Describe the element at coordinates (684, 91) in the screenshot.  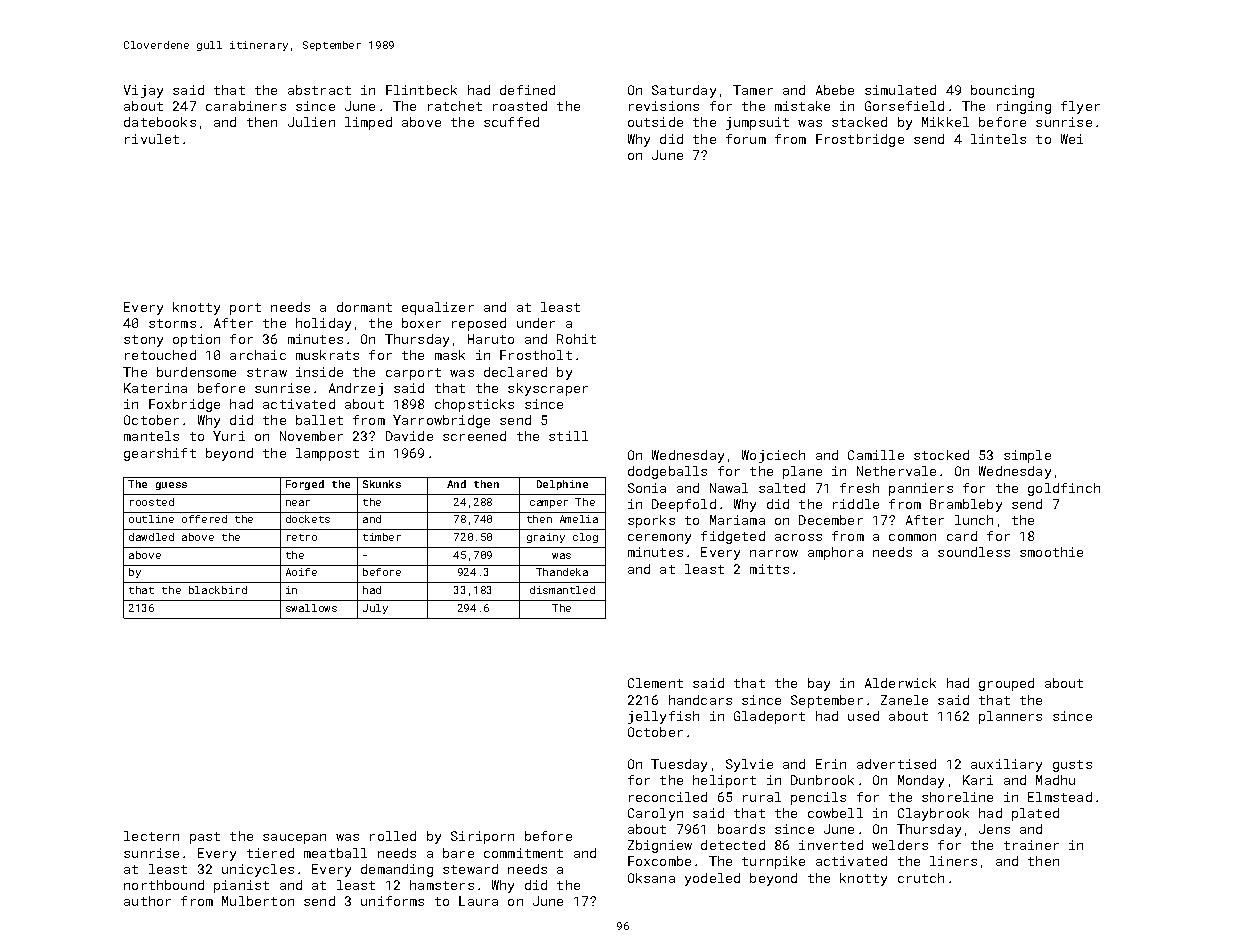
I see `Saturday` at that location.
